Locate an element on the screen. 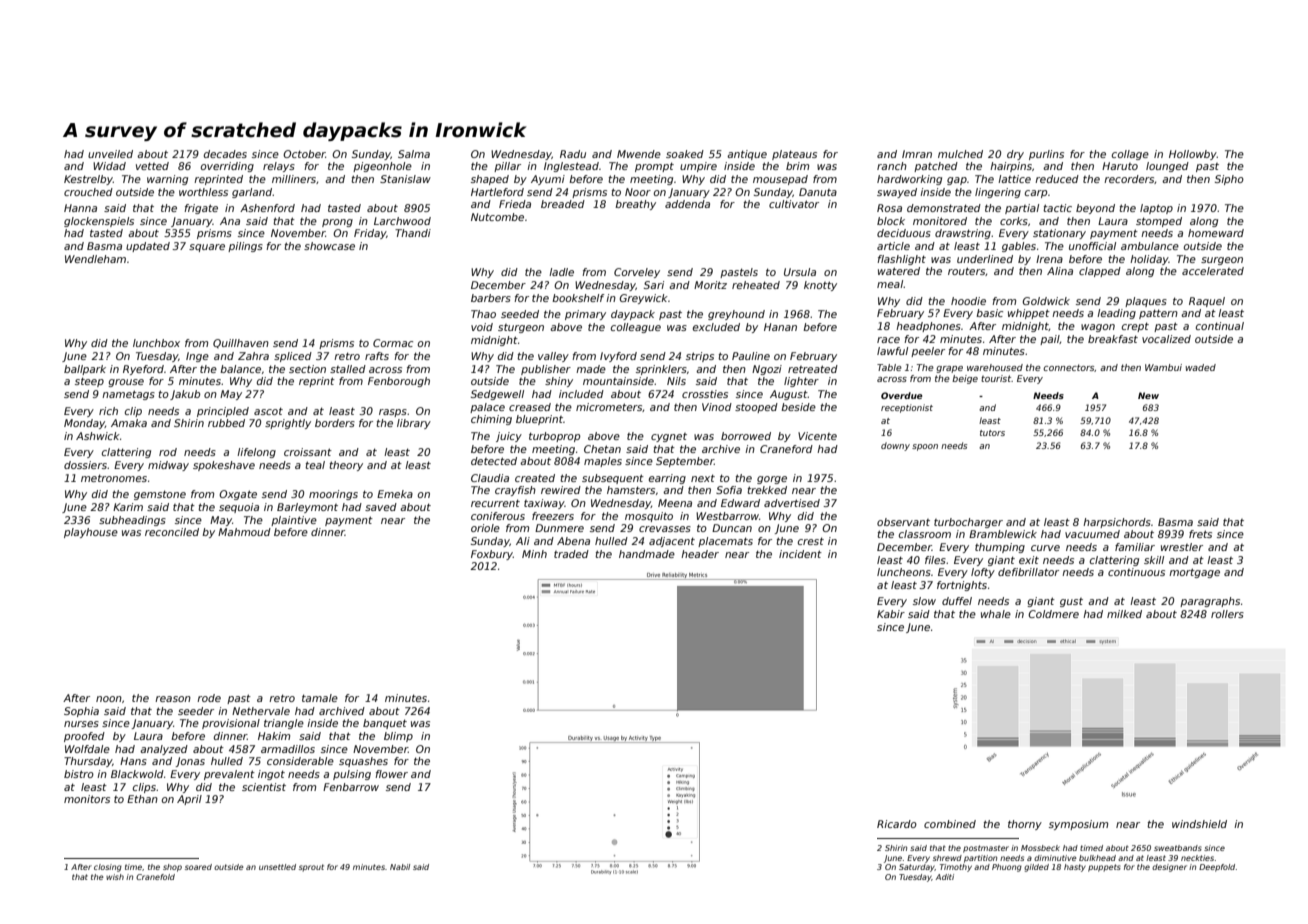 The height and width of the screenshot is (924, 1308). Sipho is located at coordinates (1229, 180).
